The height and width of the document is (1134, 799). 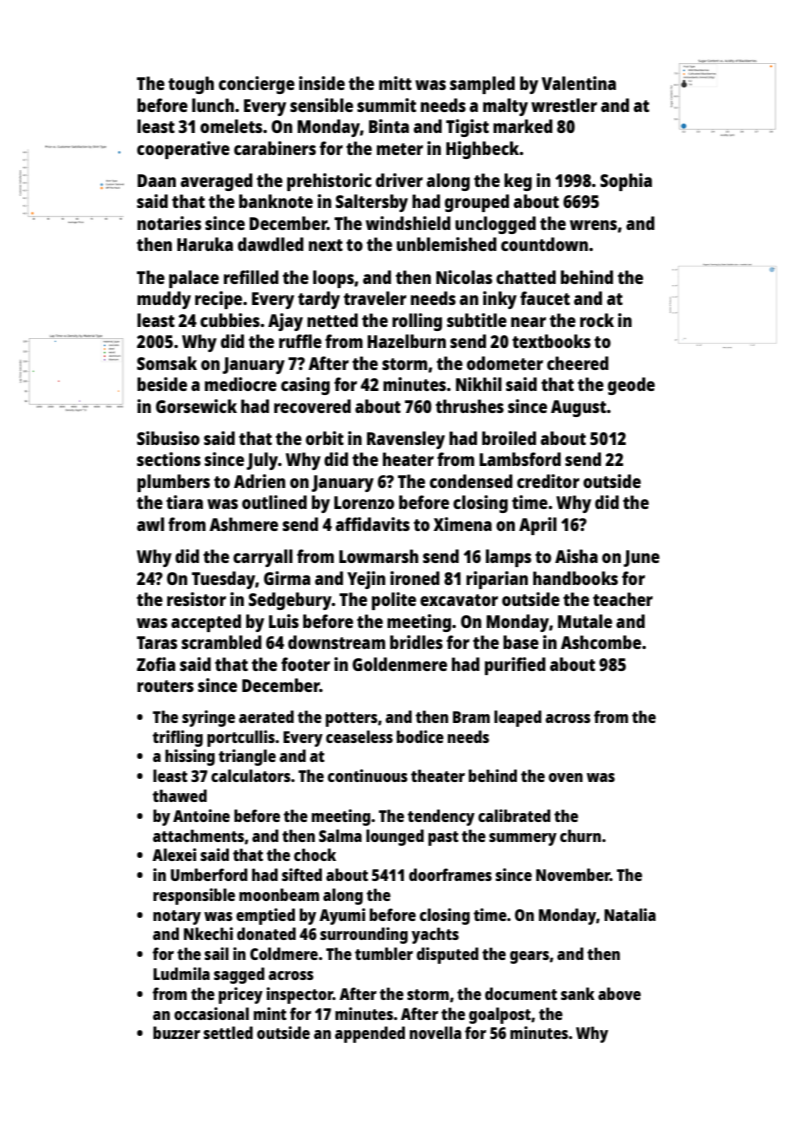 What do you see at coordinates (479, 384) in the document?
I see `Nikhil` at bounding box center [479, 384].
